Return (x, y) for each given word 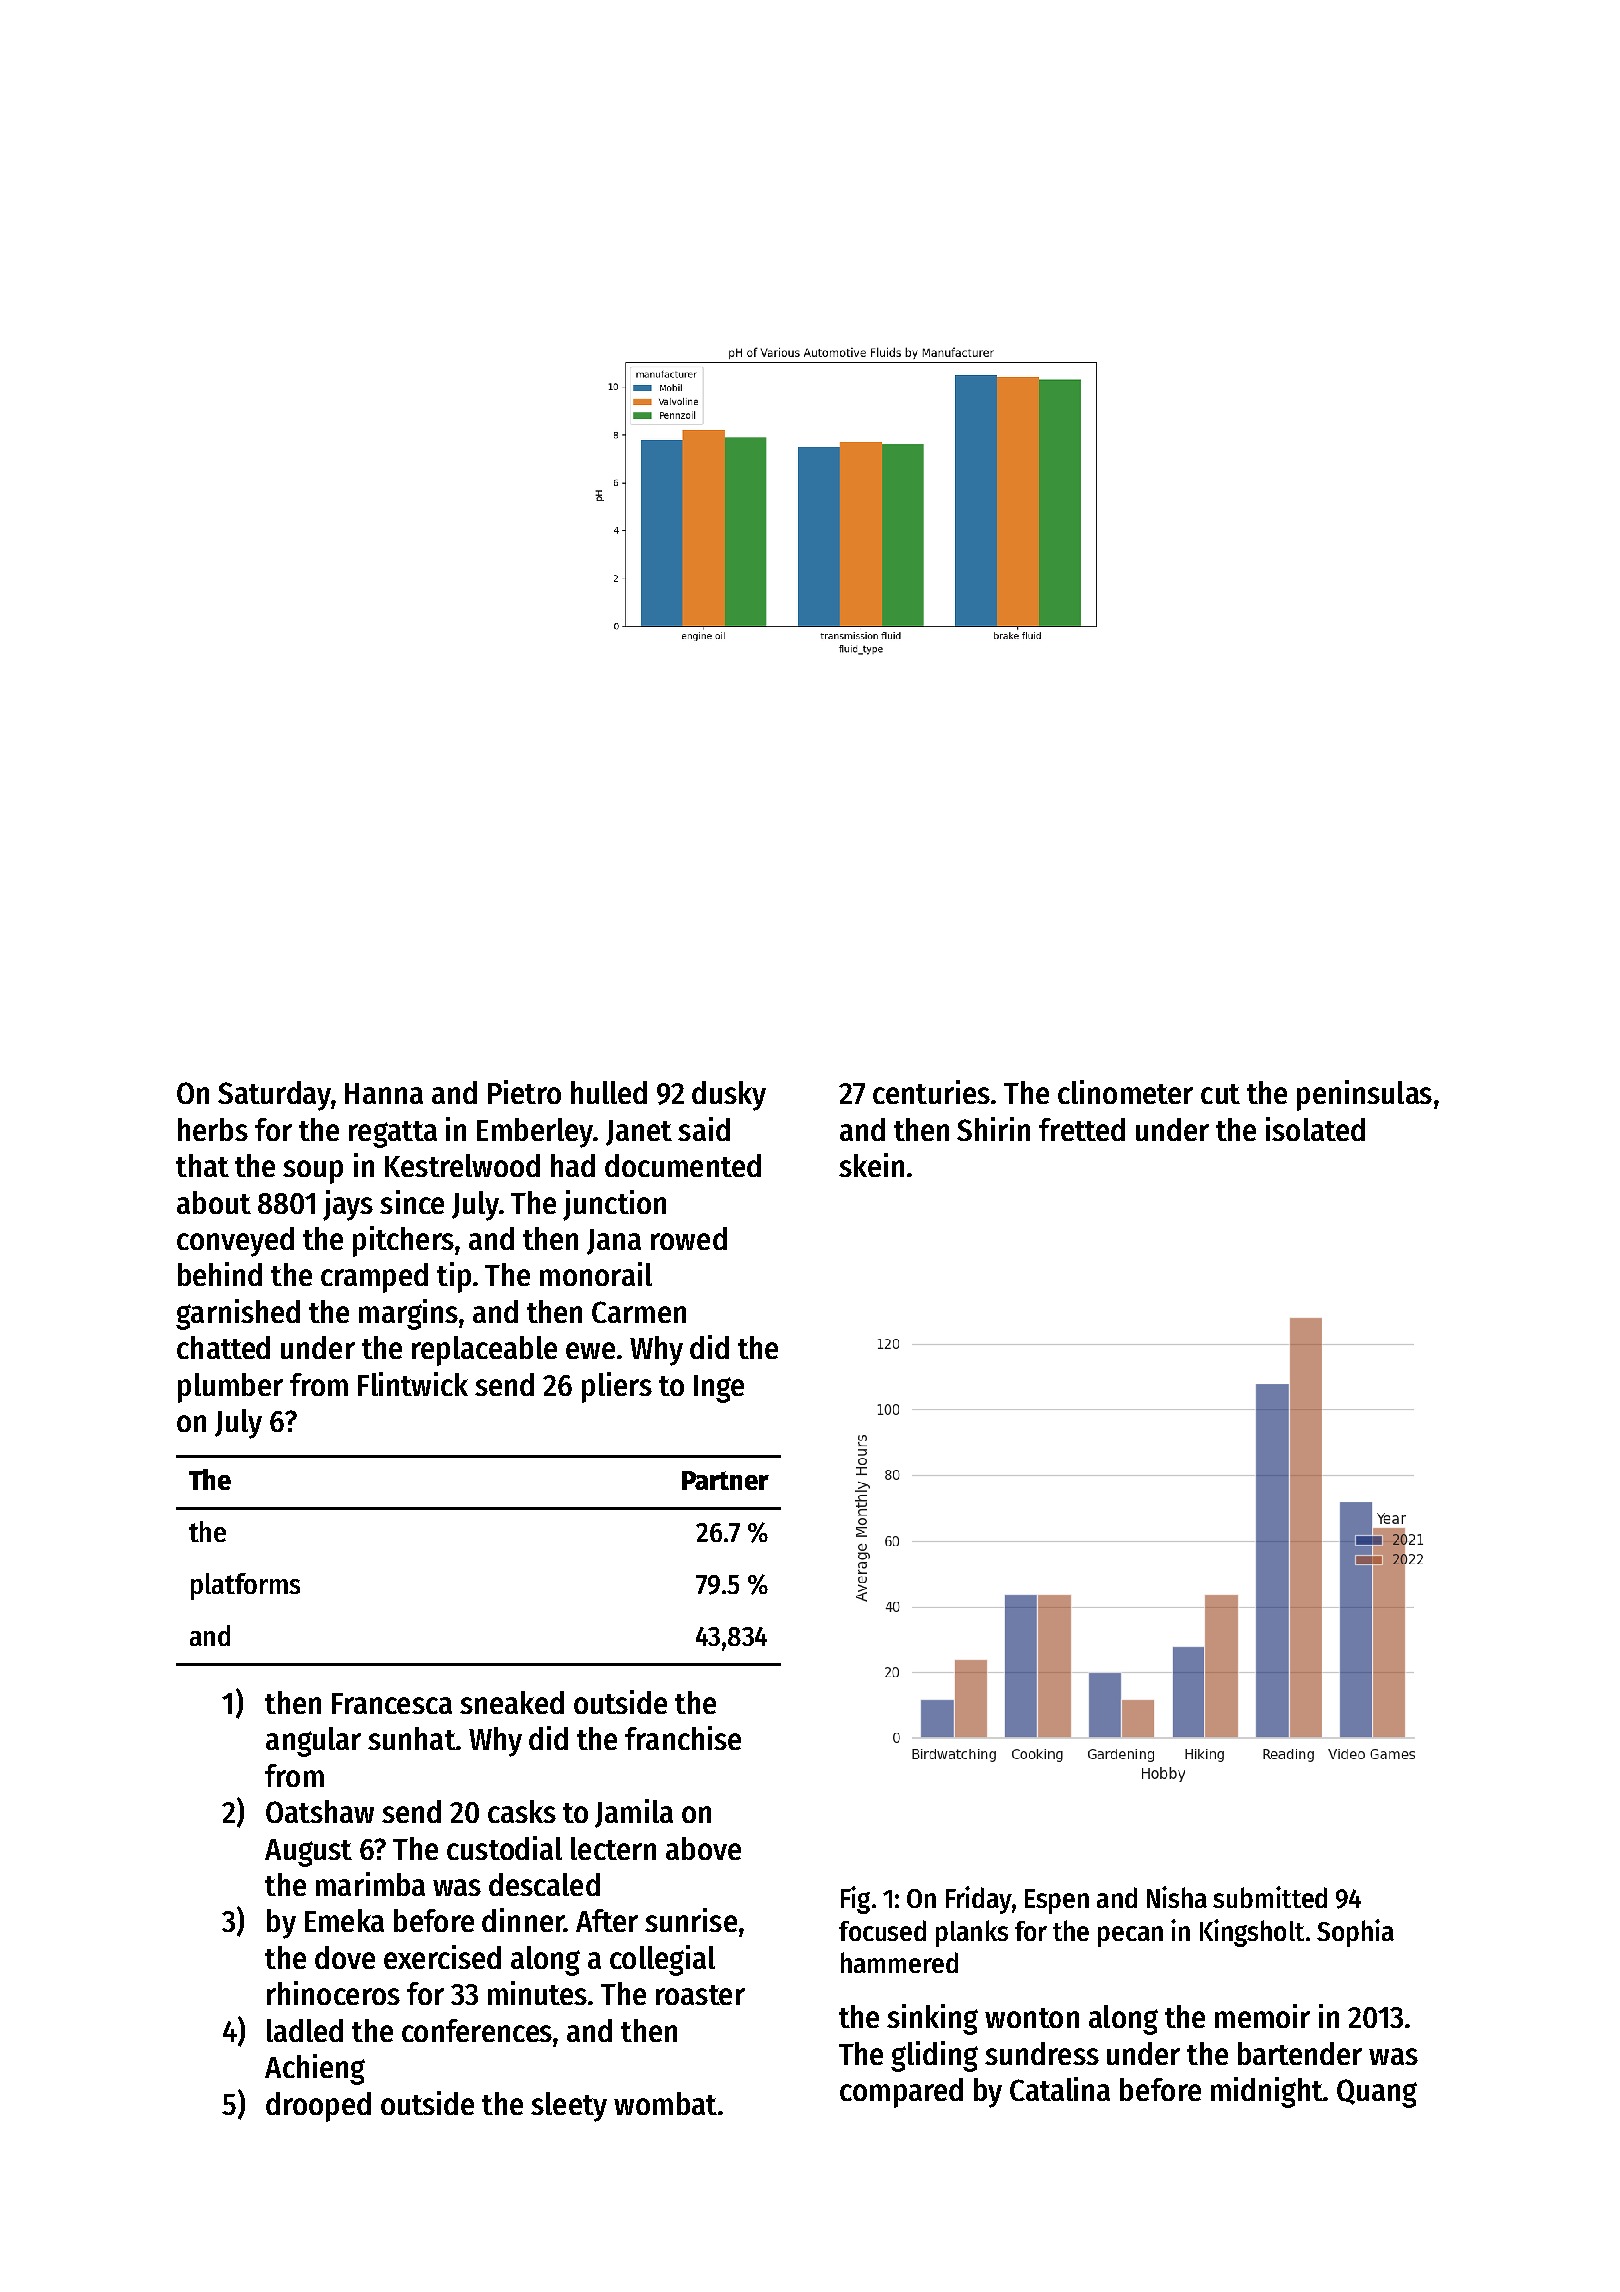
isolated (1315, 1129)
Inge (719, 1389)
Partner (725, 1480)
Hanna (384, 1093)
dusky (729, 1096)
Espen (1057, 1901)
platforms (245, 1586)
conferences (477, 2030)
